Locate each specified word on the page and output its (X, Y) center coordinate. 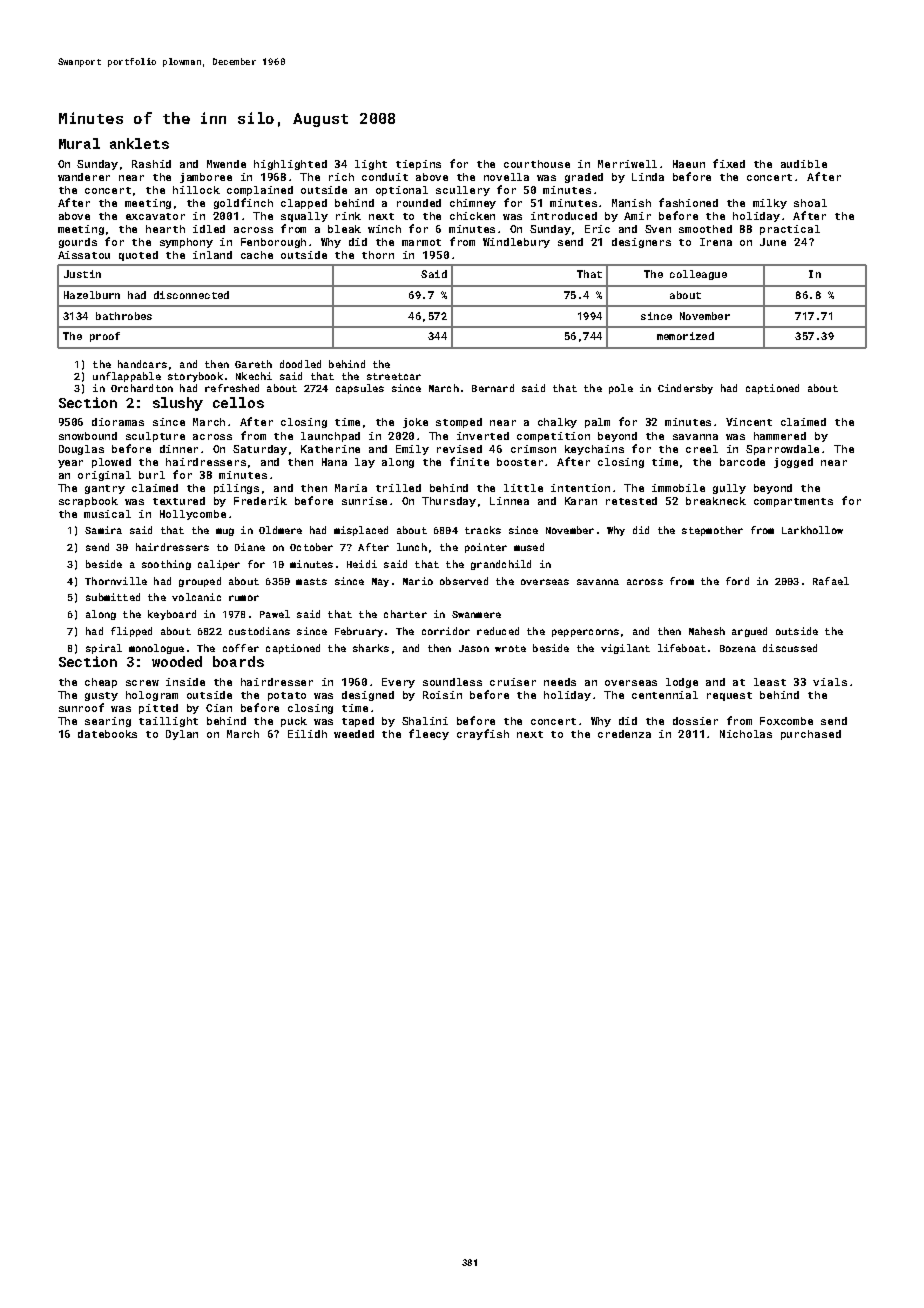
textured (179, 501)
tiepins (418, 165)
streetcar (394, 376)
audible (804, 164)
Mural (79, 143)
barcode (742, 462)
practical (790, 230)
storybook (195, 377)
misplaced (361, 531)
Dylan (182, 735)
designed (368, 696)
